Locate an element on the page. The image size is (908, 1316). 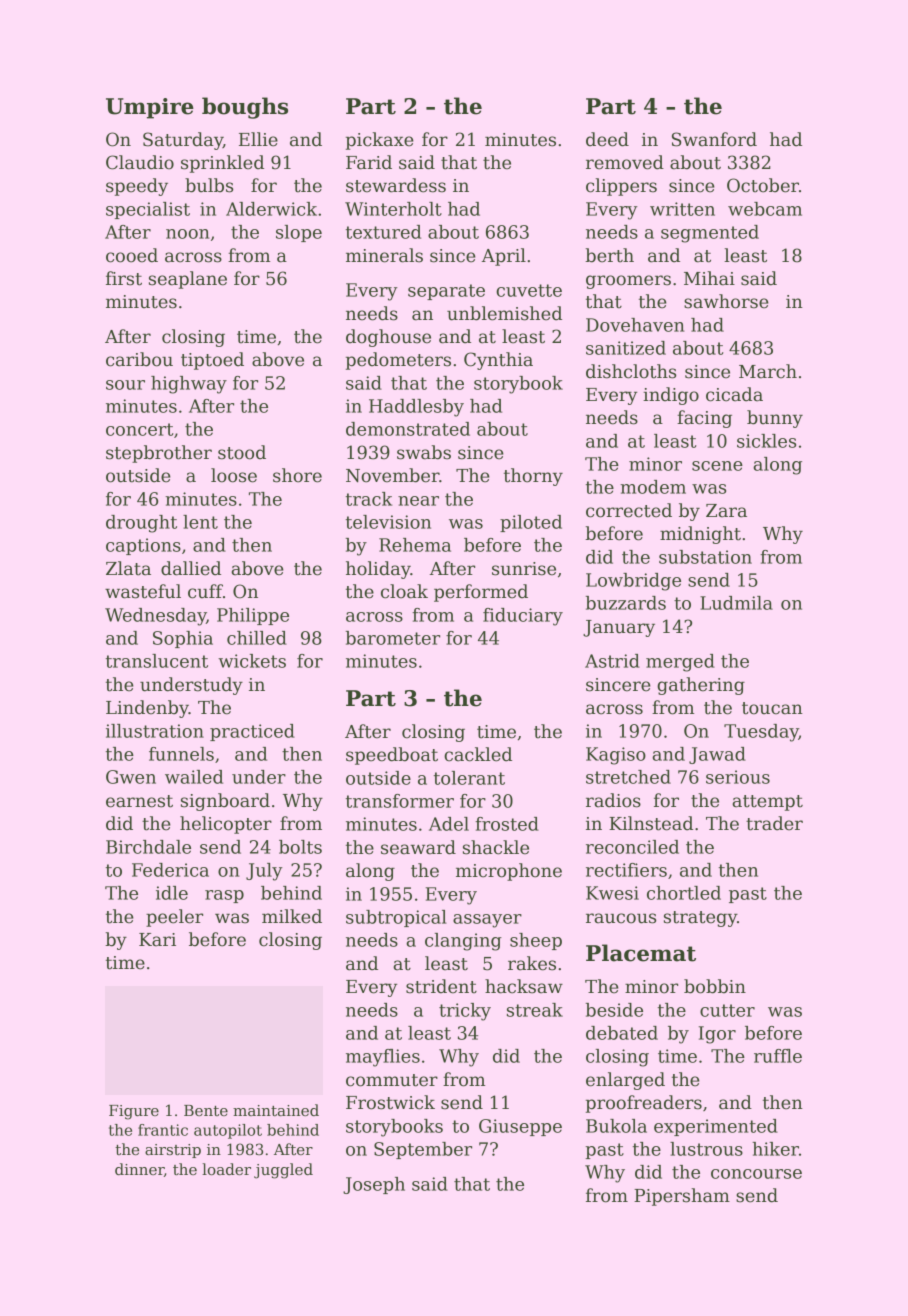
pickaxe is located at coordinates (380, 141).
